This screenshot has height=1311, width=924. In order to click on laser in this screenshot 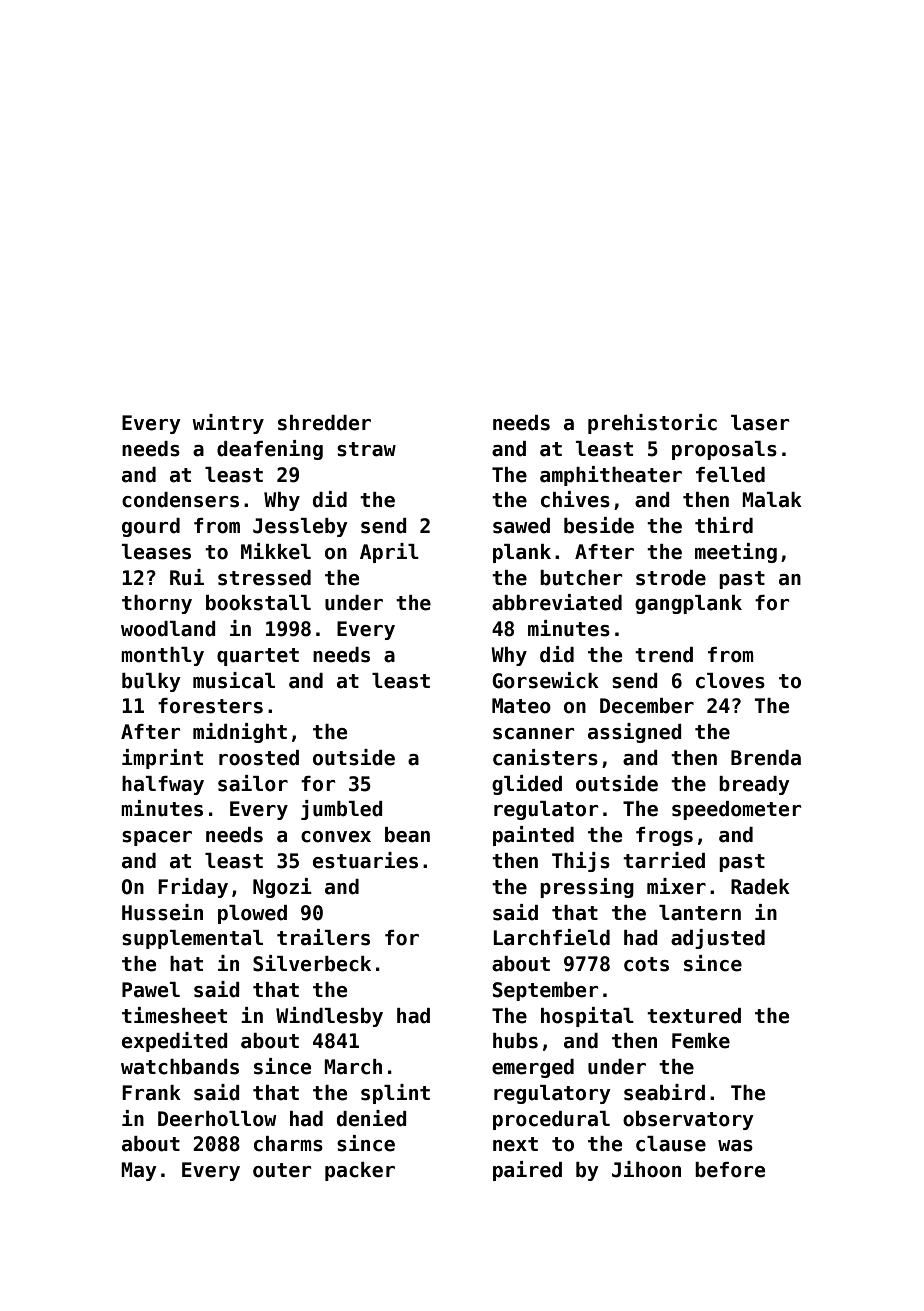, I will do `click(760, 423)`.
